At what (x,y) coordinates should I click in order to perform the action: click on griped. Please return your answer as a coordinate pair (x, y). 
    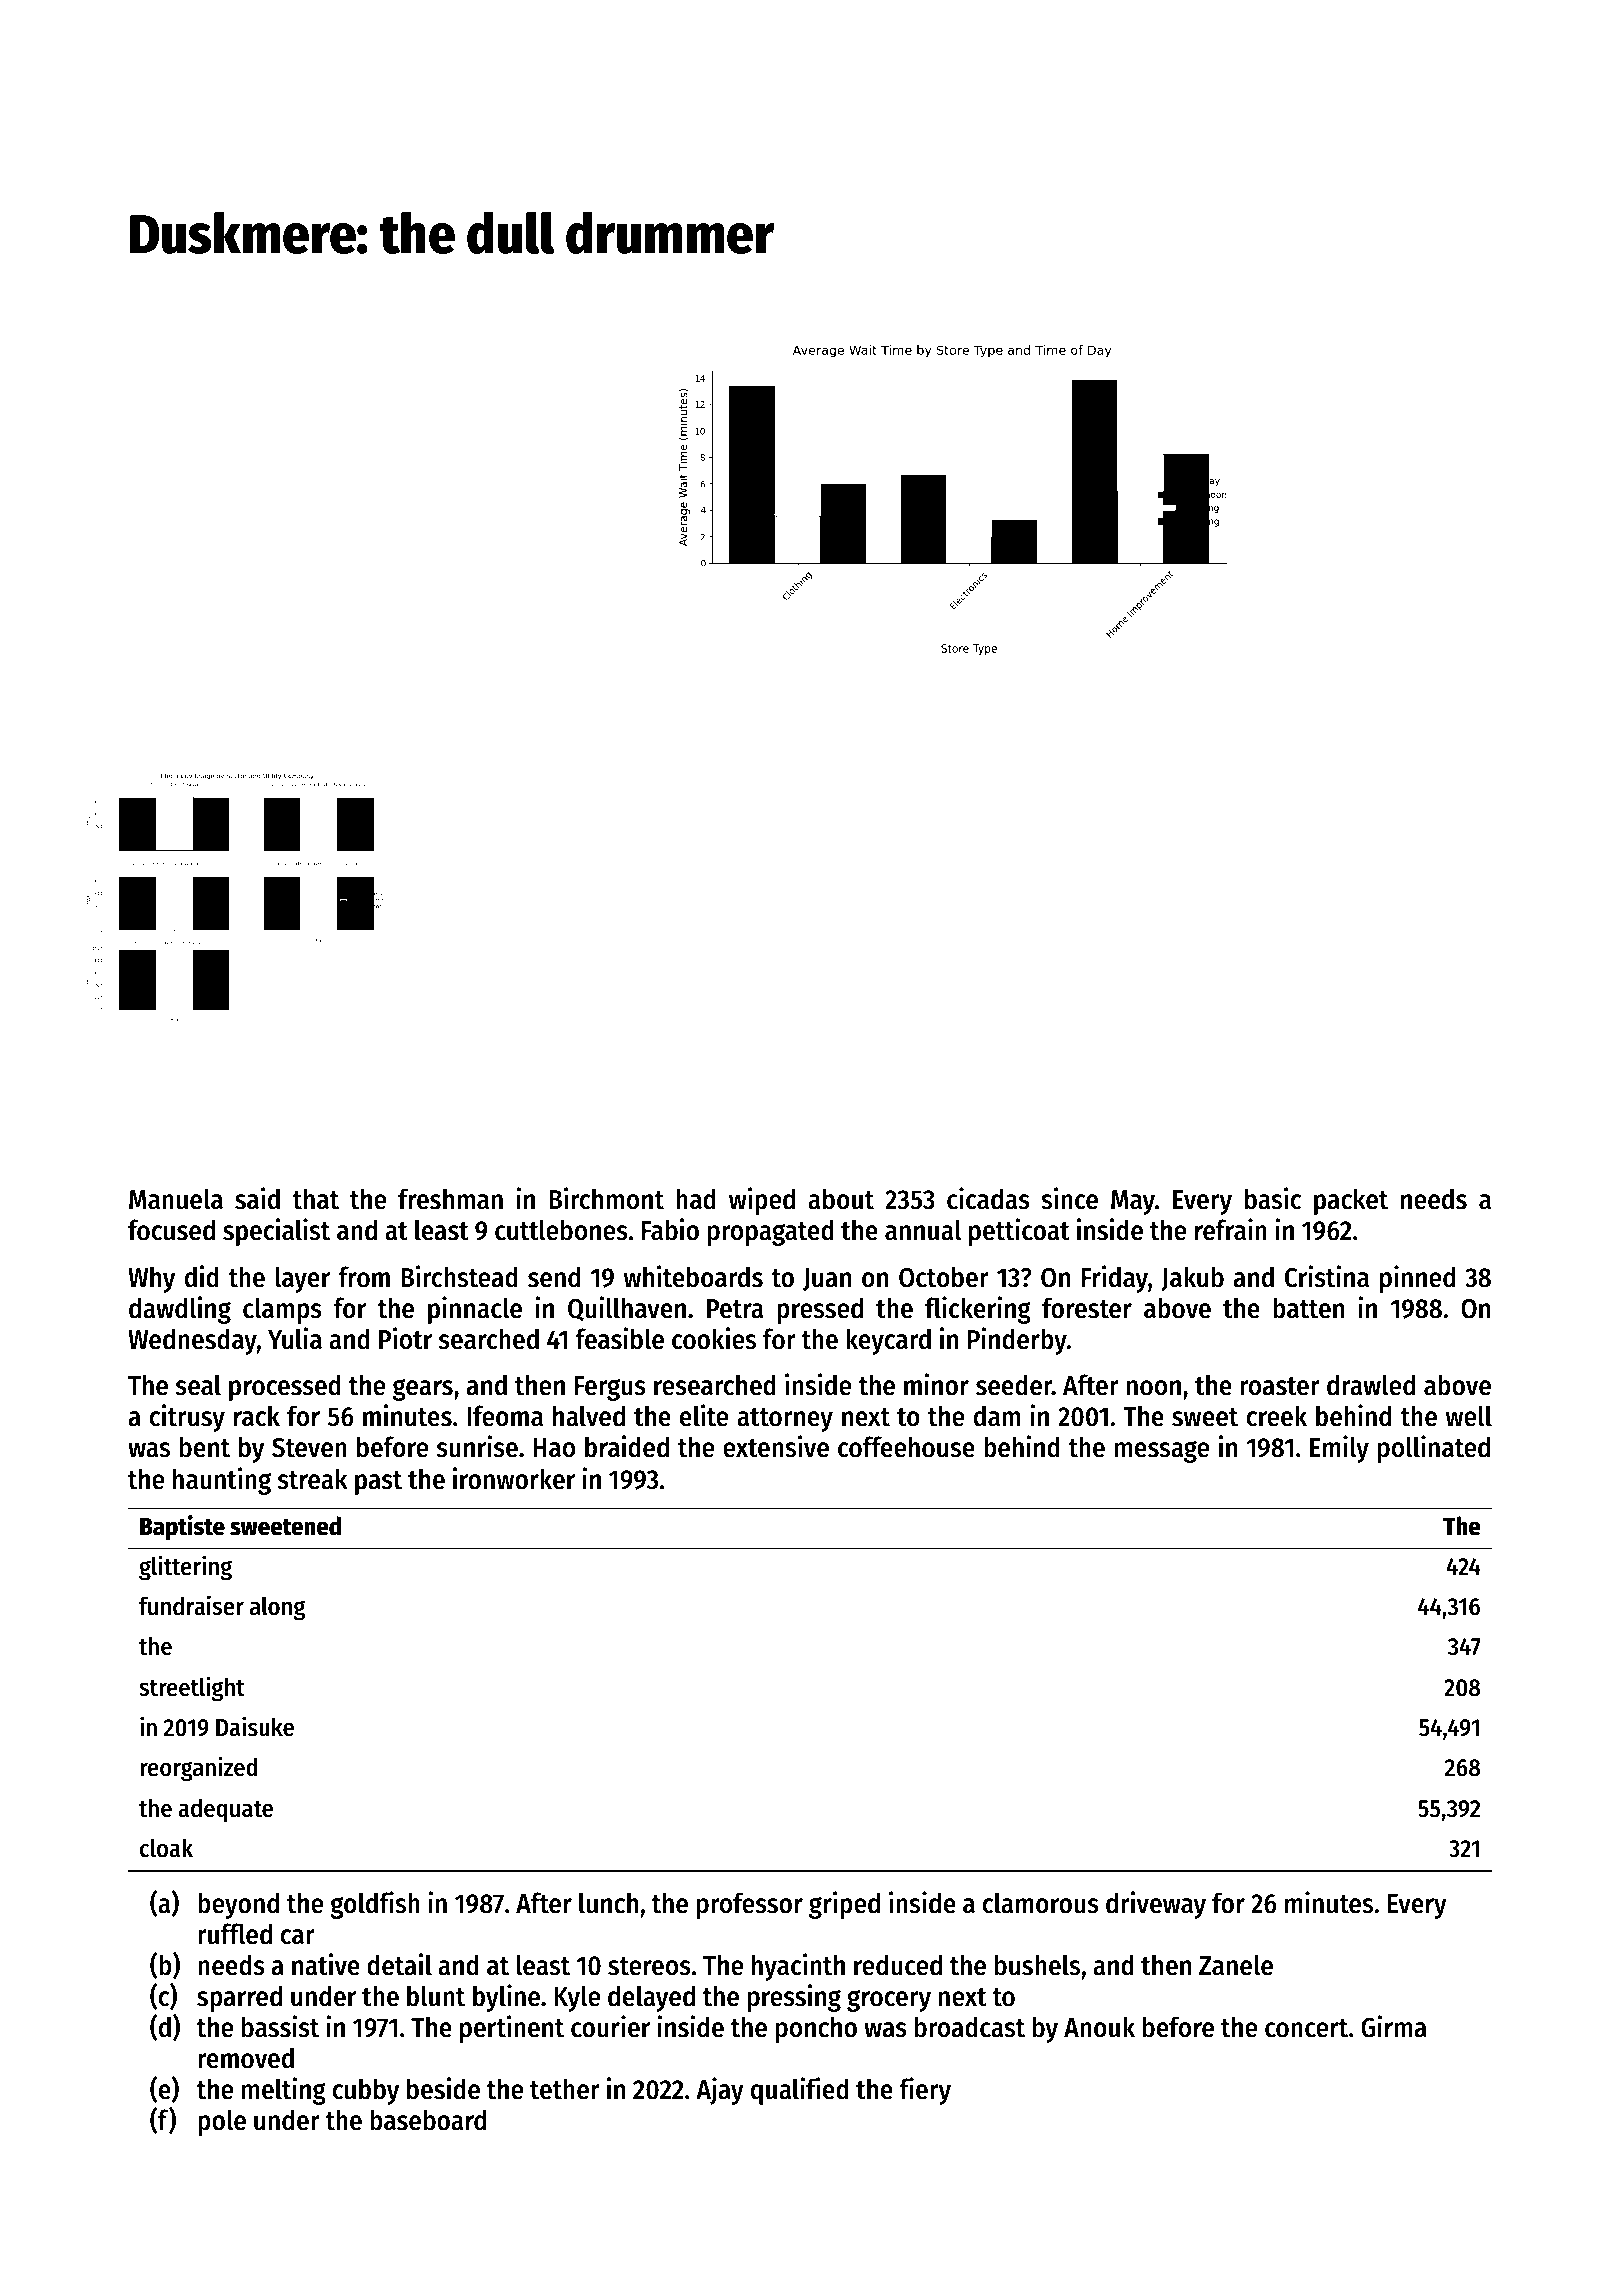
    Looking at the image, I should click on (844, 1905).
